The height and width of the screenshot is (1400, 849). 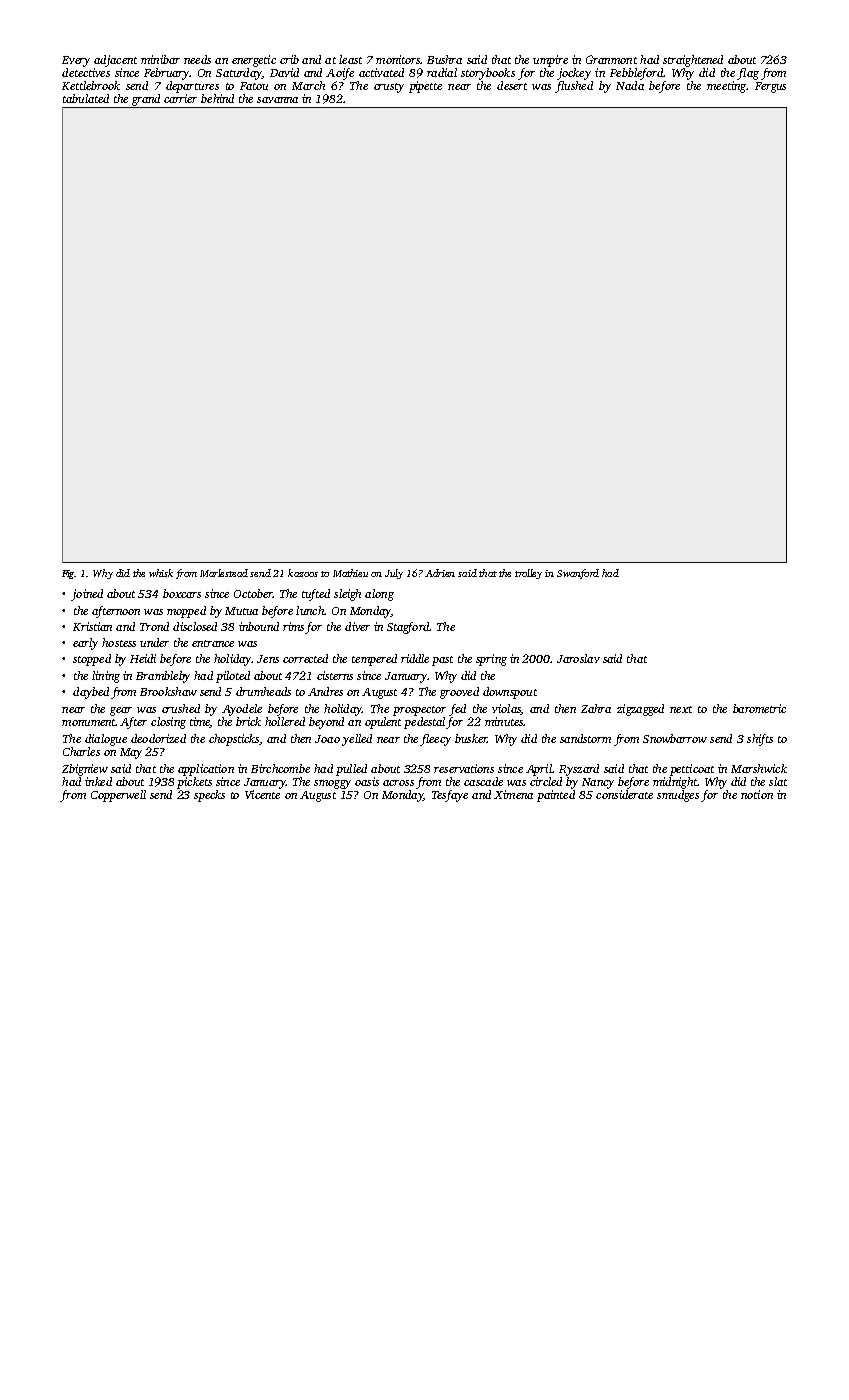 I want to click on Nada, so click(x=630, y=85).
